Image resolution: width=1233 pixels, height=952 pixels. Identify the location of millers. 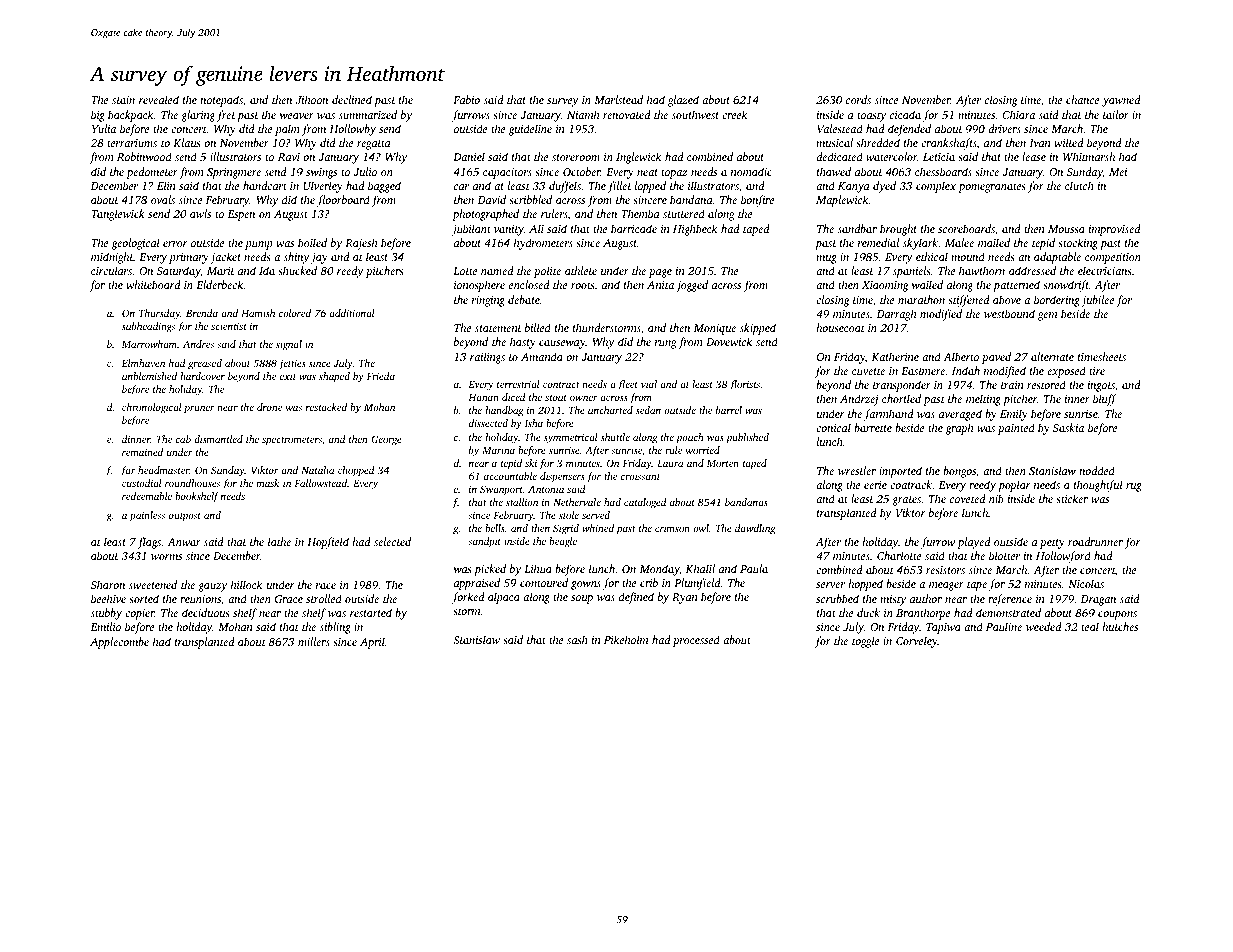
(314, 641).
